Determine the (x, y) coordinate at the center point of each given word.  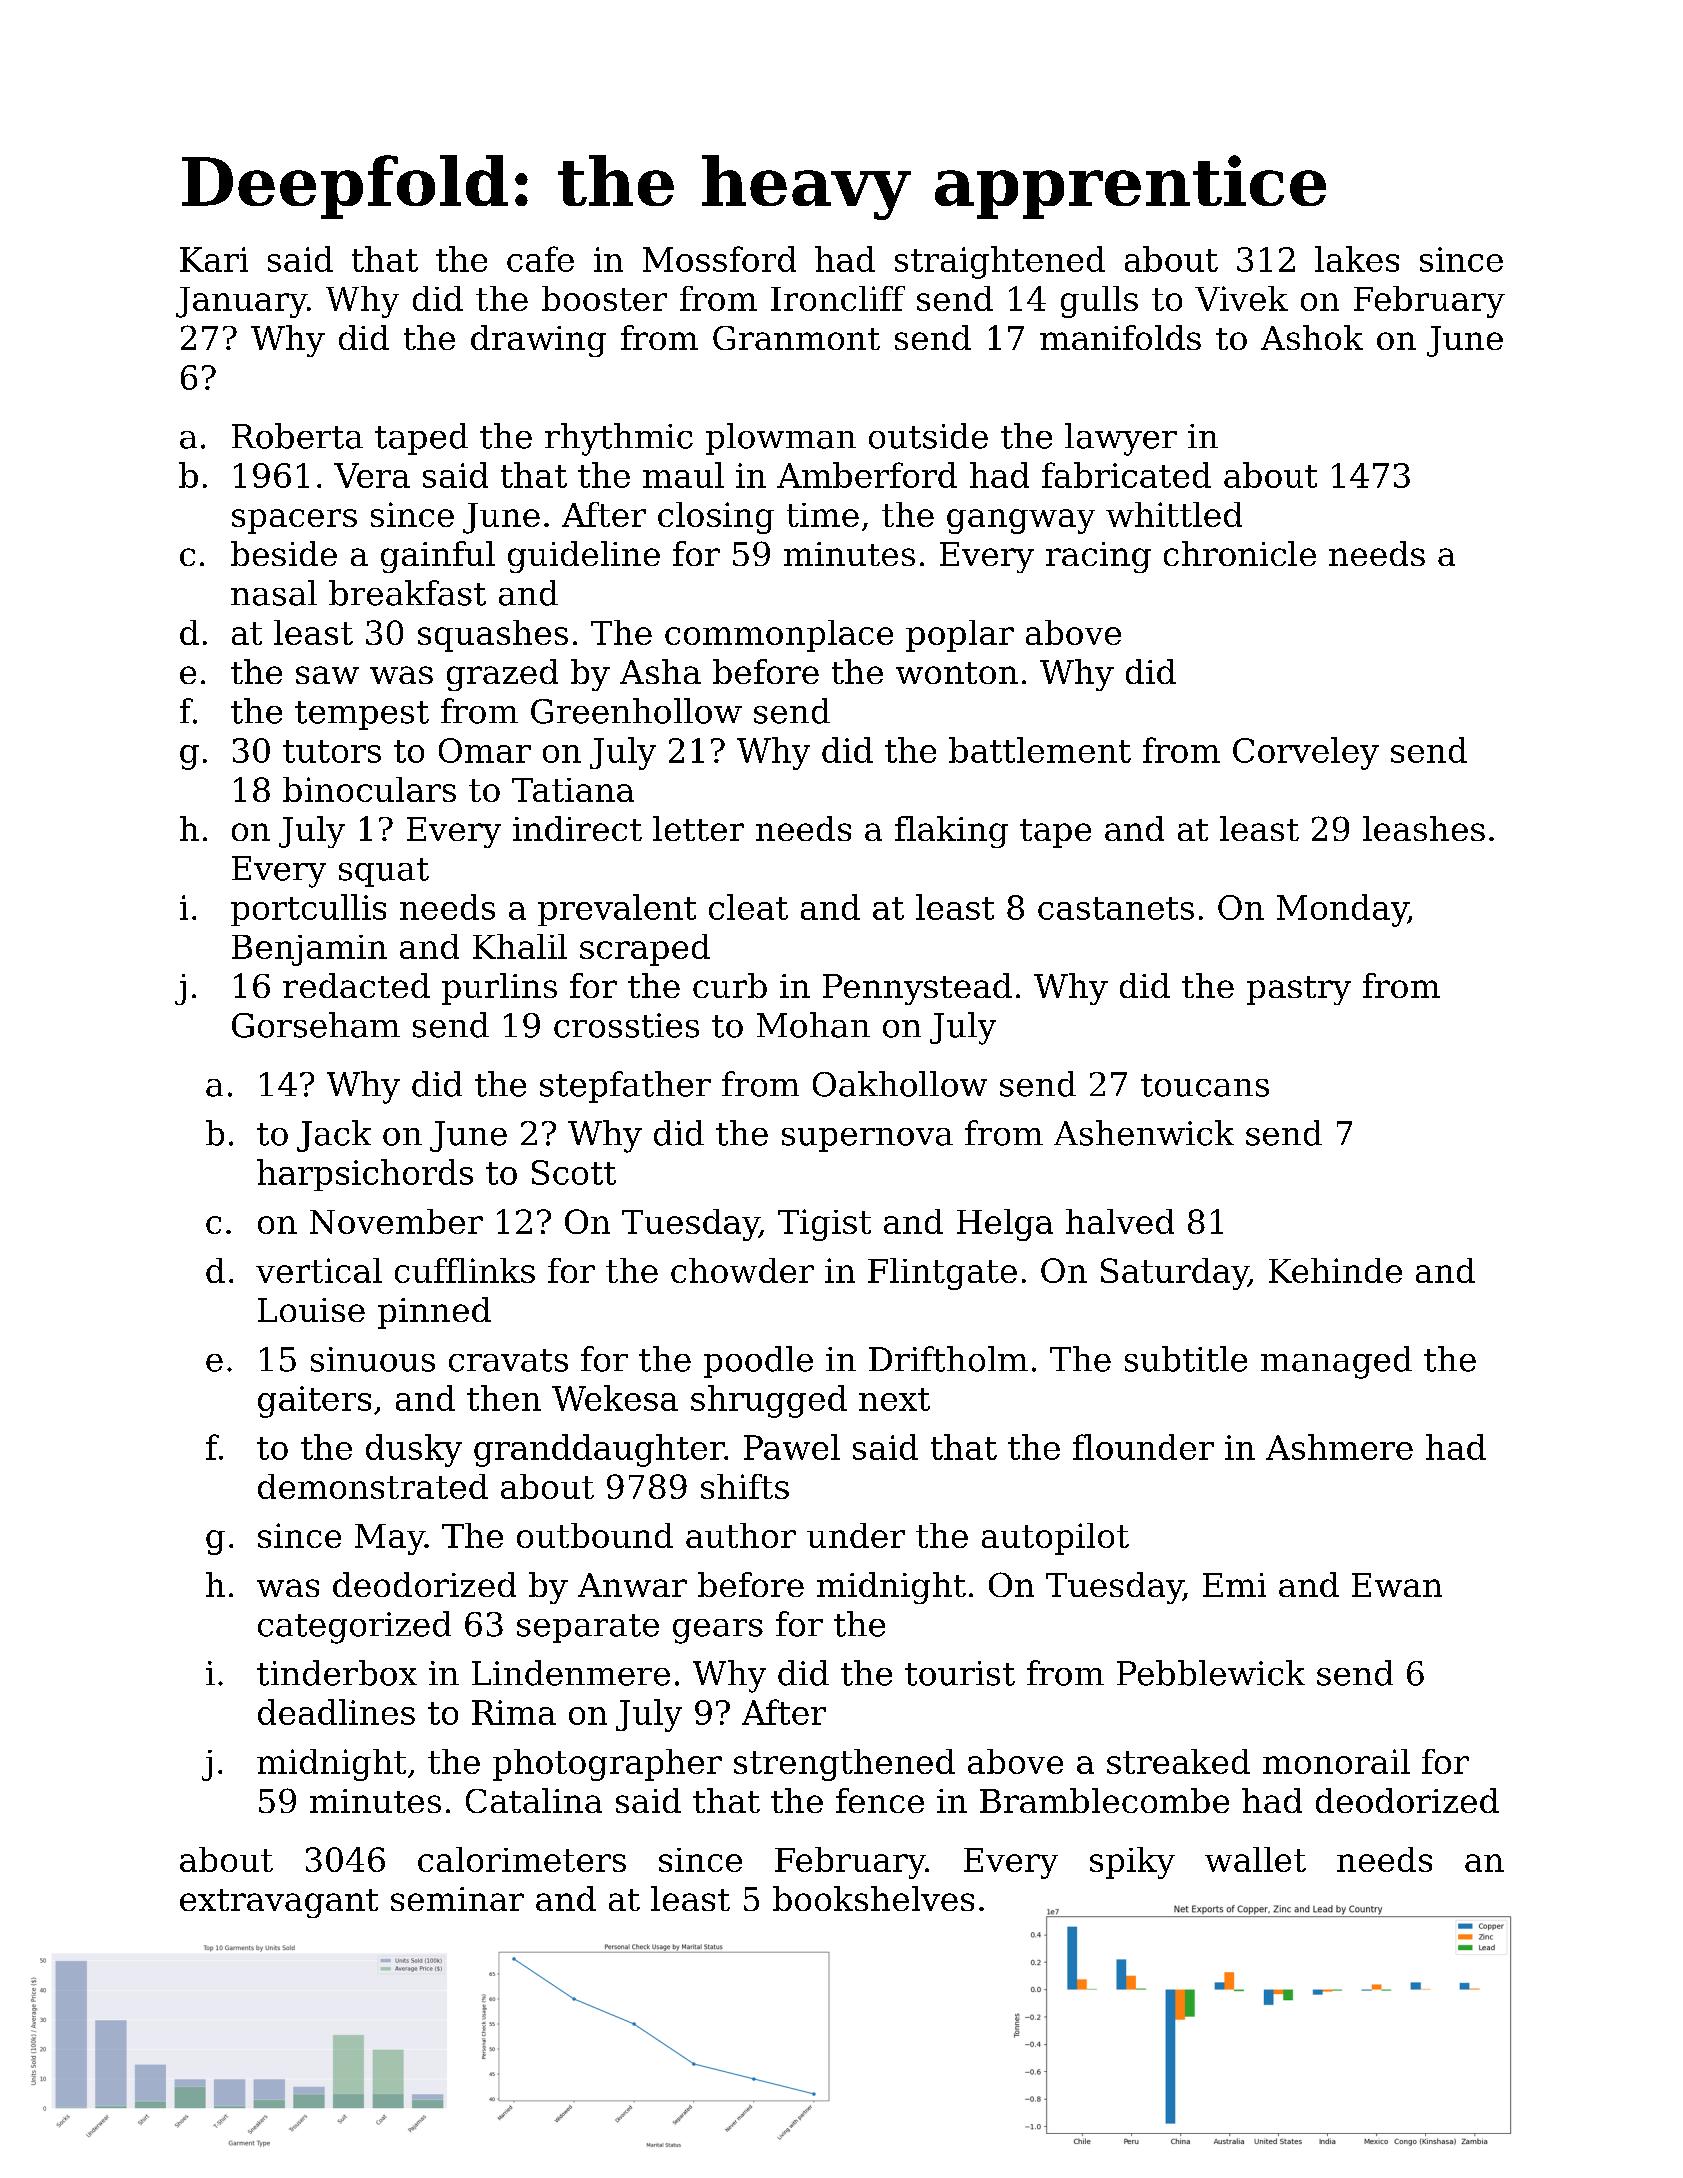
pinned (434, 1313)
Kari (214, 259)
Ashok (1312, 337)
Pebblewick (1211, 1673)
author (741, 1535)
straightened (1000, 262)
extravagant (279, 1903)
